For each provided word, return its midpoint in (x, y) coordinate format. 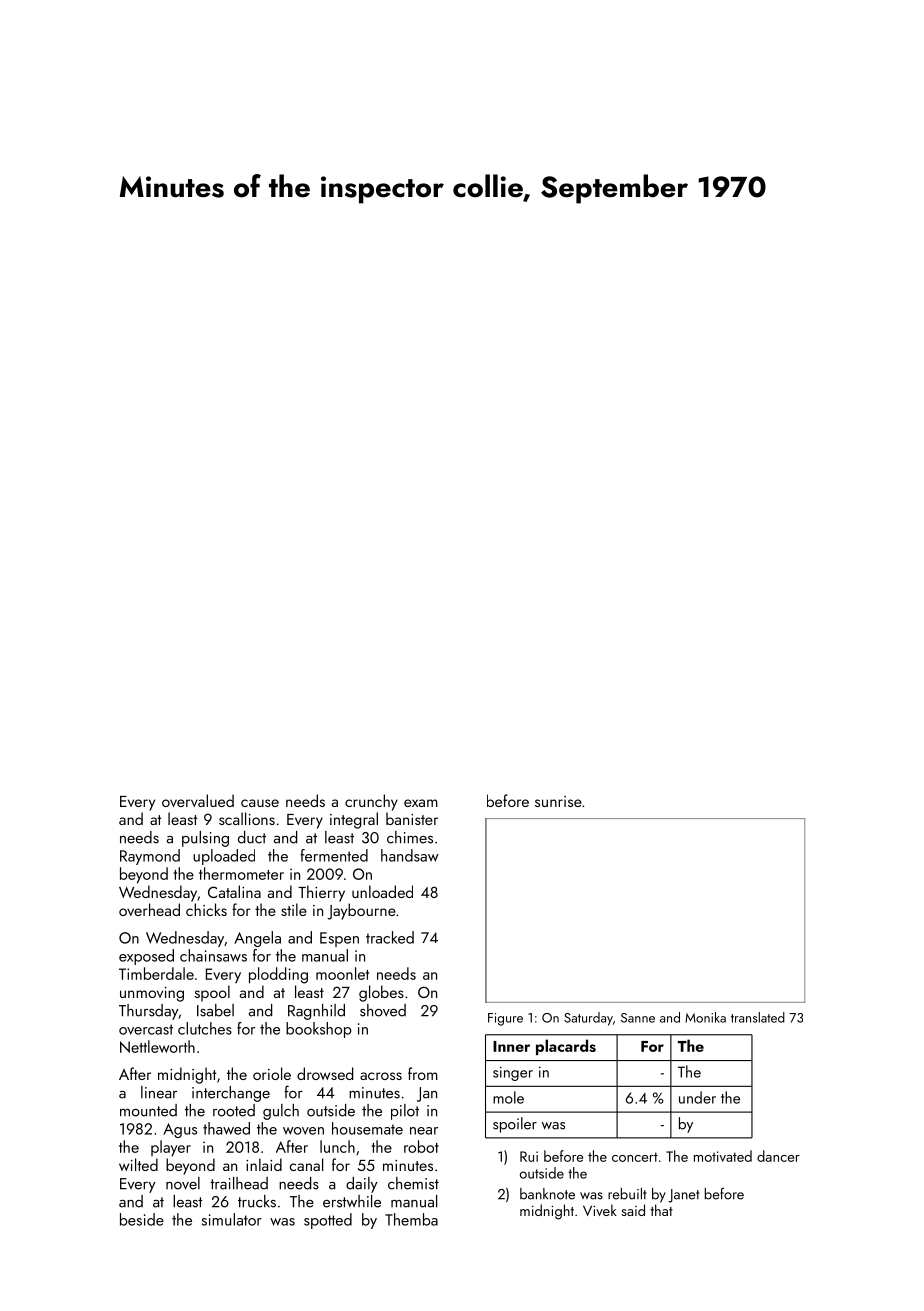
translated (758, 1017)
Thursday (149, 1012)
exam (421, 803)
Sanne (638, 1018)
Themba (411, 1219)
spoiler (515, 1125)
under (697, 1097)
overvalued (198, 800)
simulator (232, 1219)
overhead (149, 909)
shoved (383, 1010)
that (661, 1210)
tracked (390, 937)
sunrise (558, 801)
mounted (148, 1110)
